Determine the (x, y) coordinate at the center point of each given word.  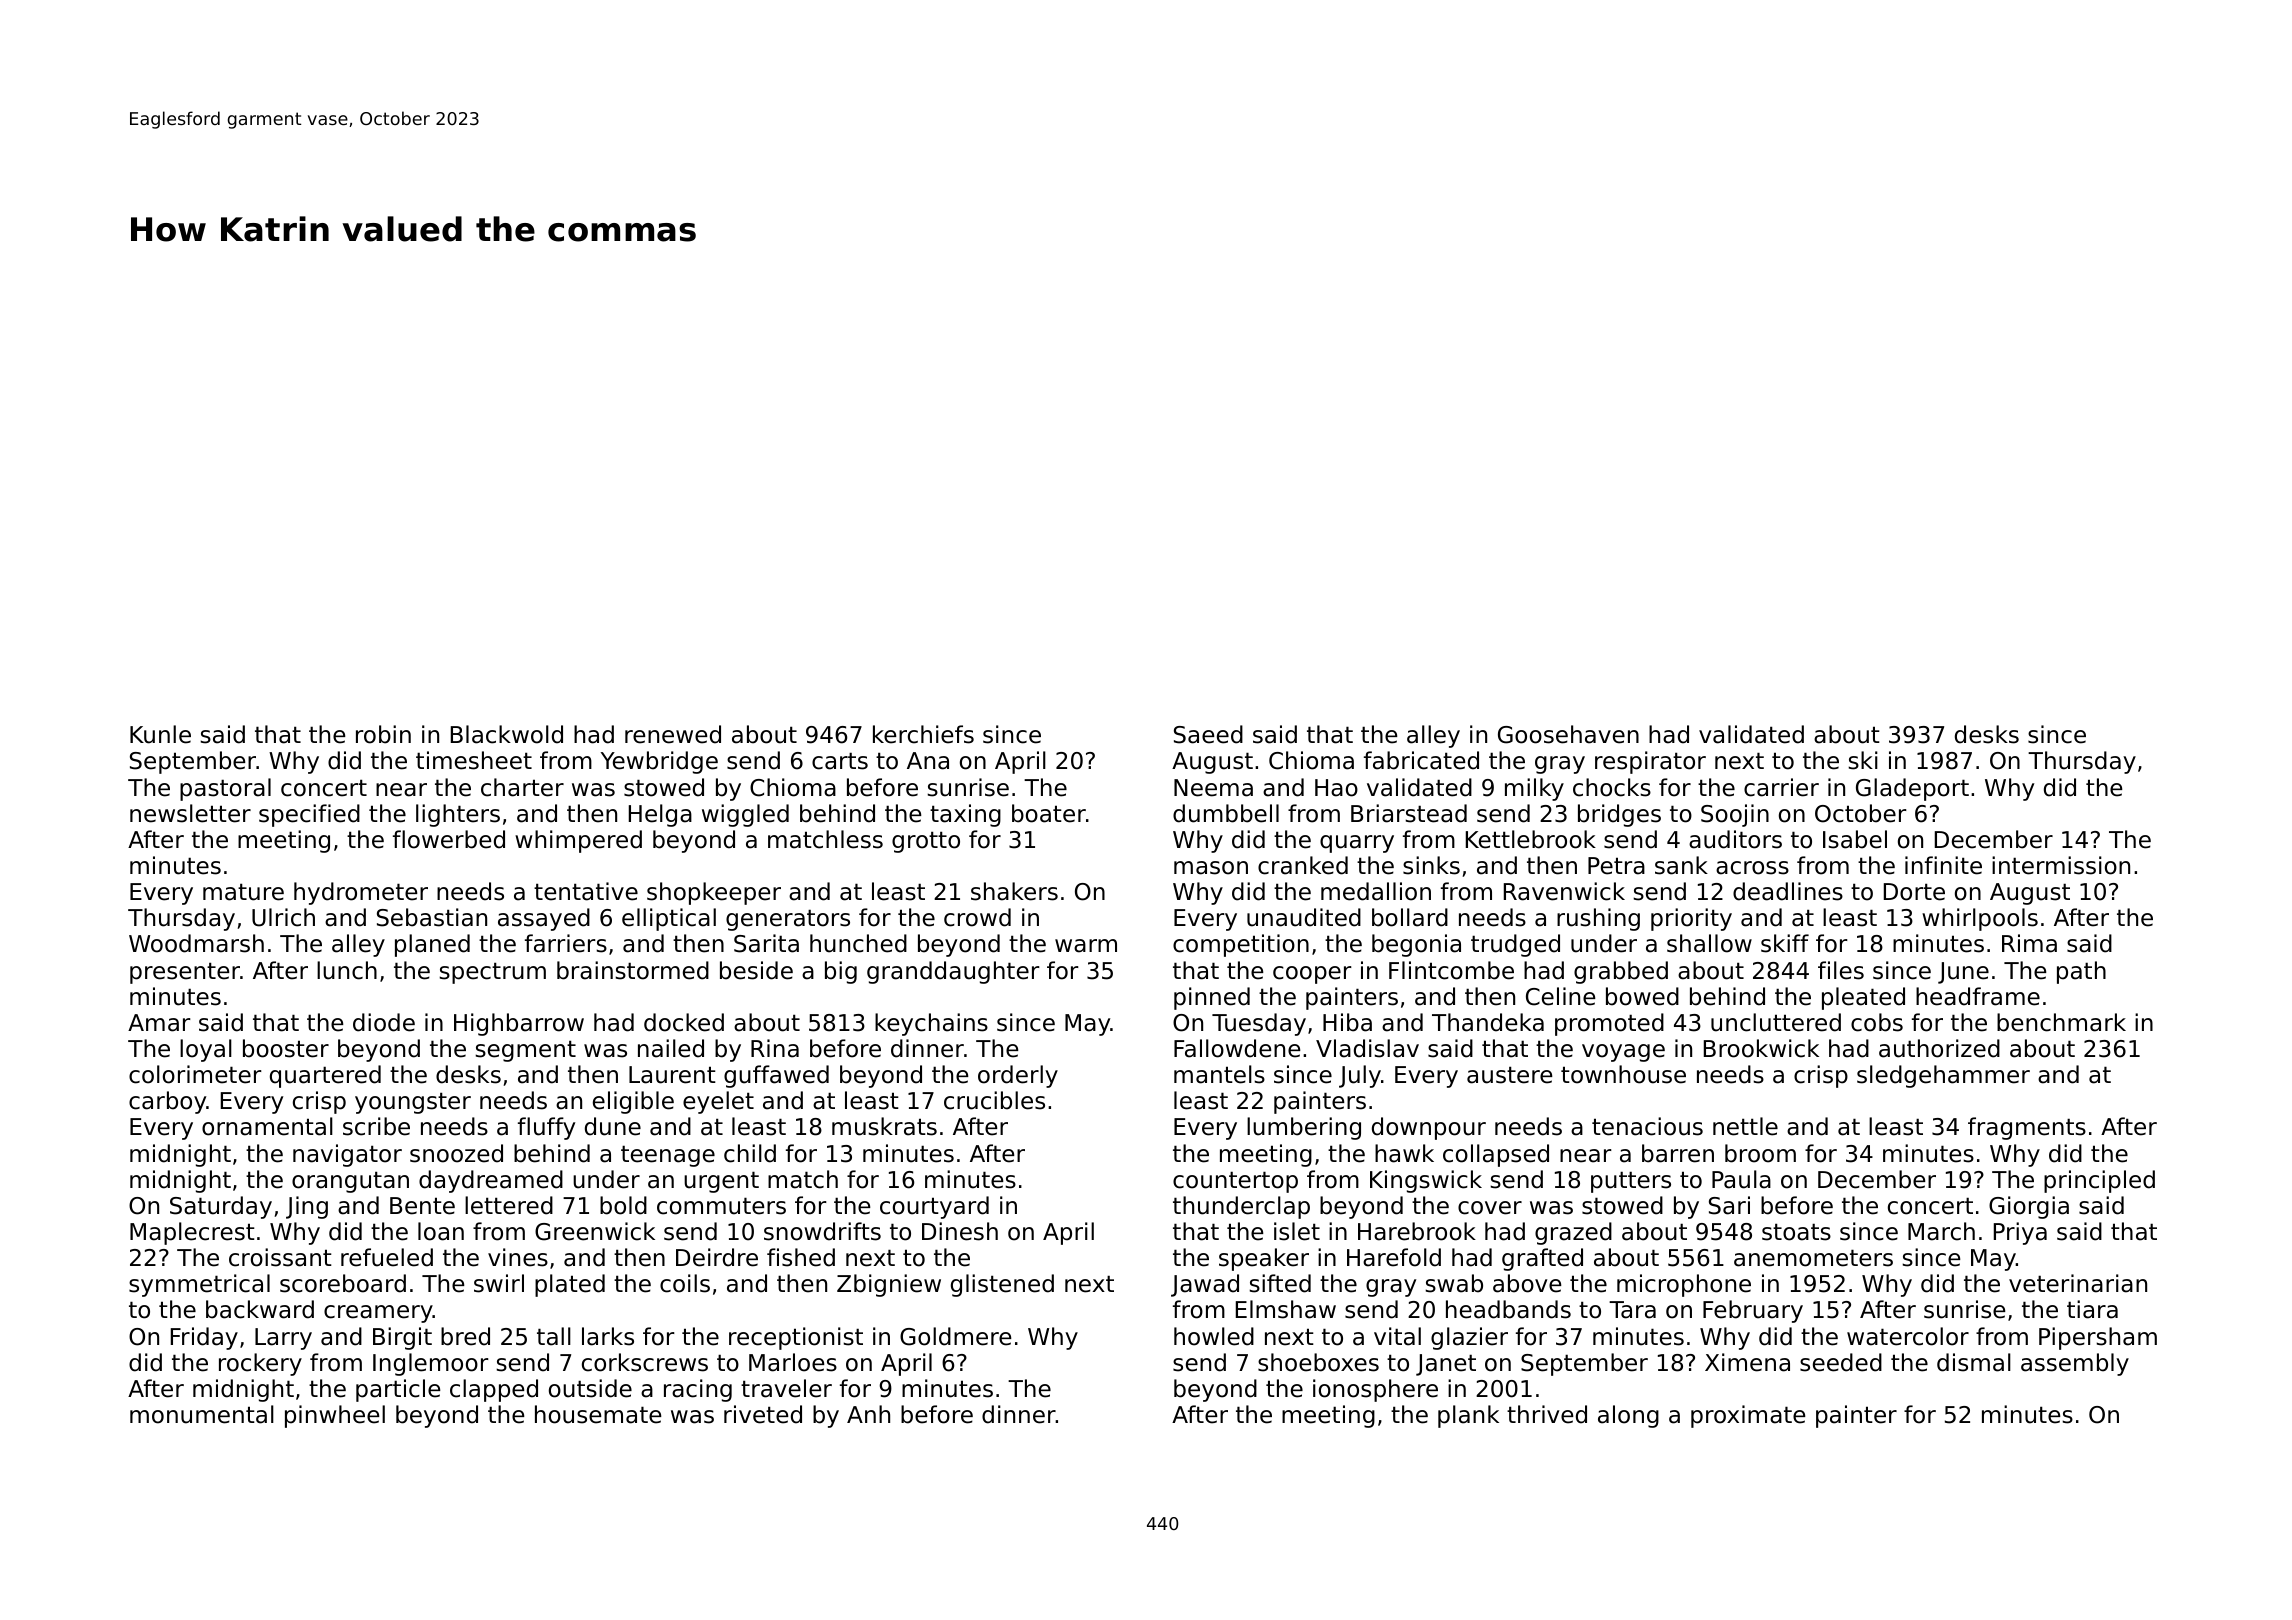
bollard (1410, 917)
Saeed (1208, 734)
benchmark (2061, 1022)
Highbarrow (519, 1024)
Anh (868, 1414)
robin (383, 734)
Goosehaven (1568, 734)
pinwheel (335, 1416)
